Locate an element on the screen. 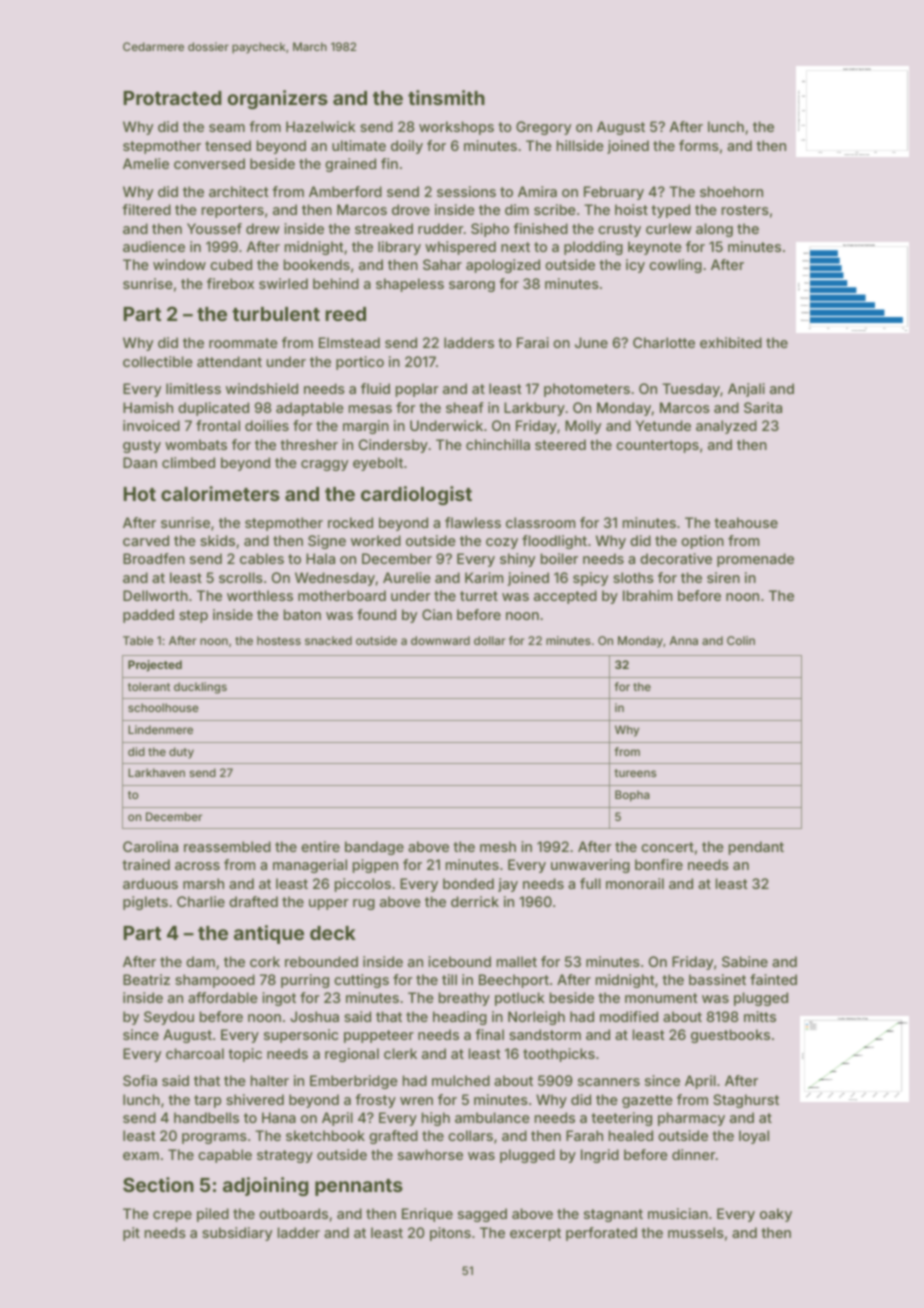  dollar is located at coordinates (489, 640).
